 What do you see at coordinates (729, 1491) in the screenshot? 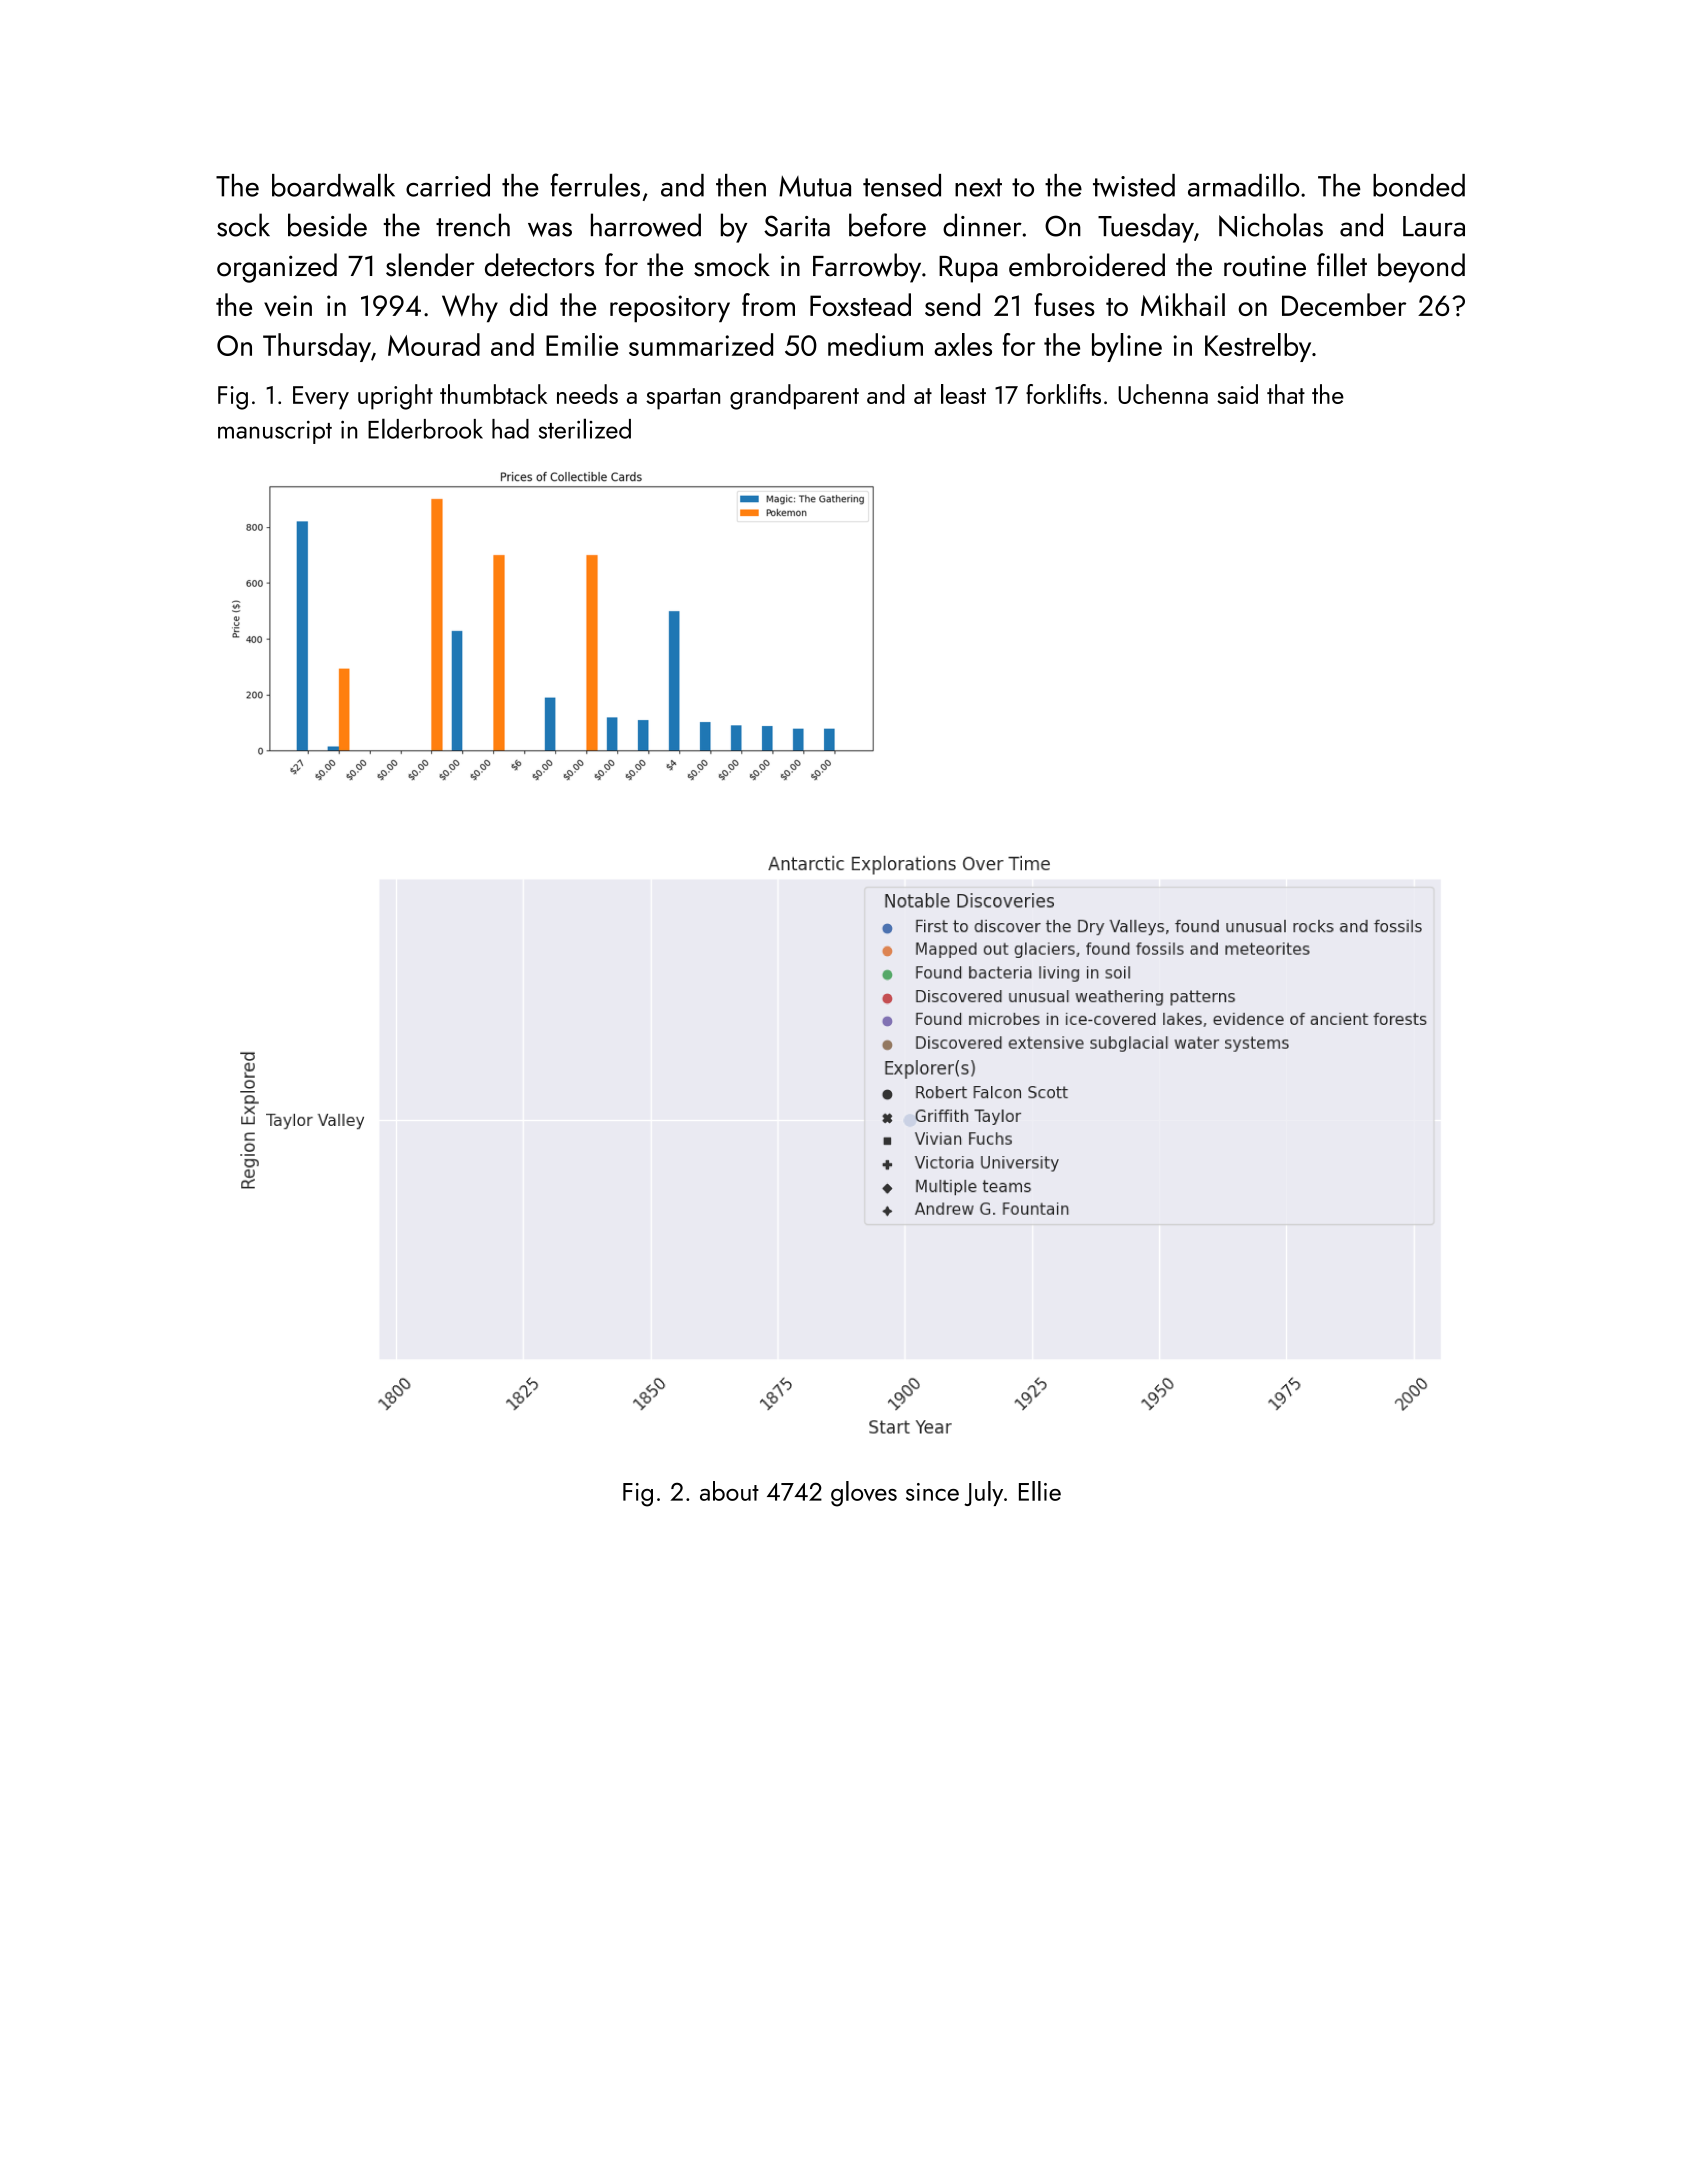
I see `about` at bounding box center [729, 1491].
